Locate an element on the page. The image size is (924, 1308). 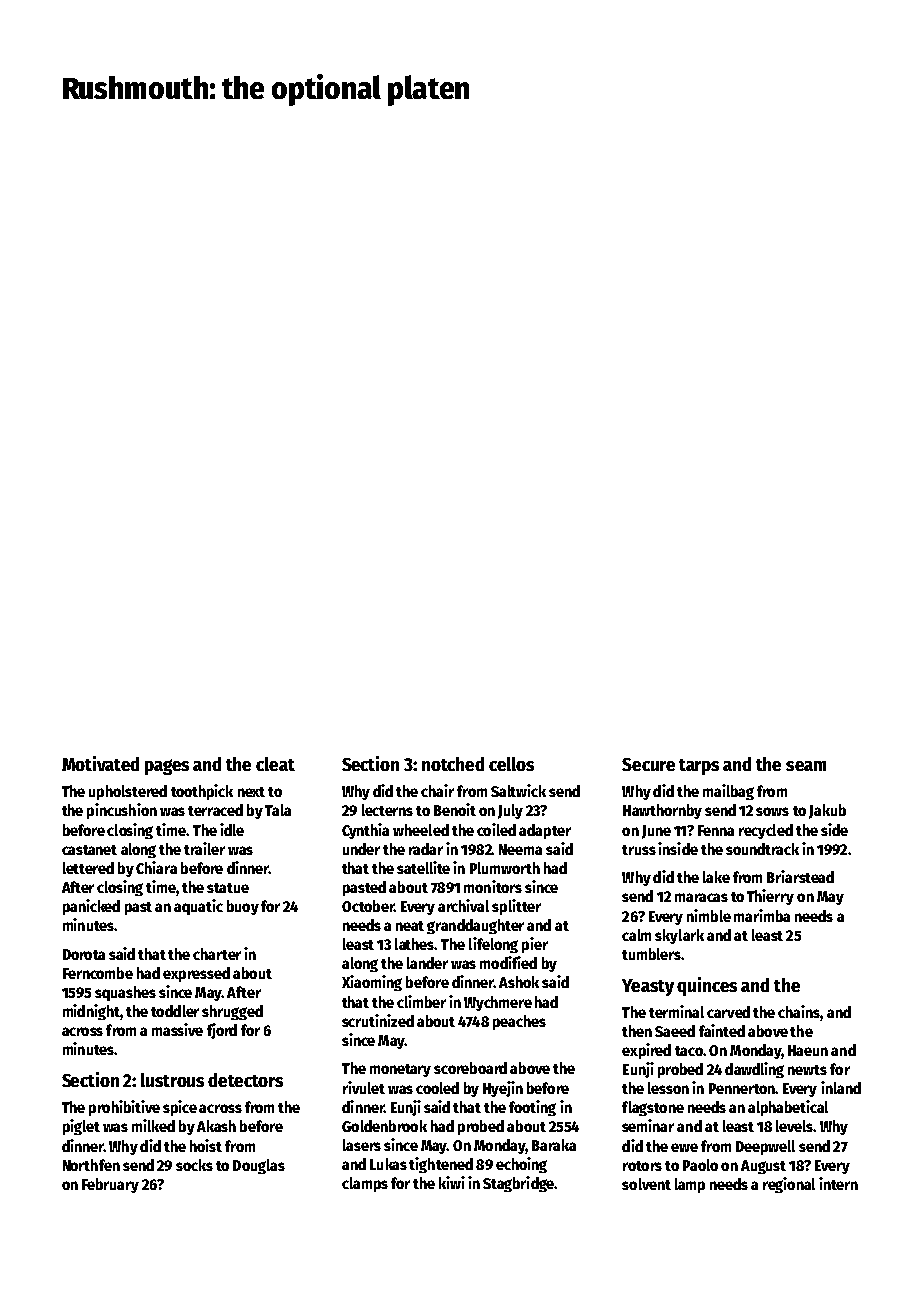
pages is located at coordinates (167, 767).
